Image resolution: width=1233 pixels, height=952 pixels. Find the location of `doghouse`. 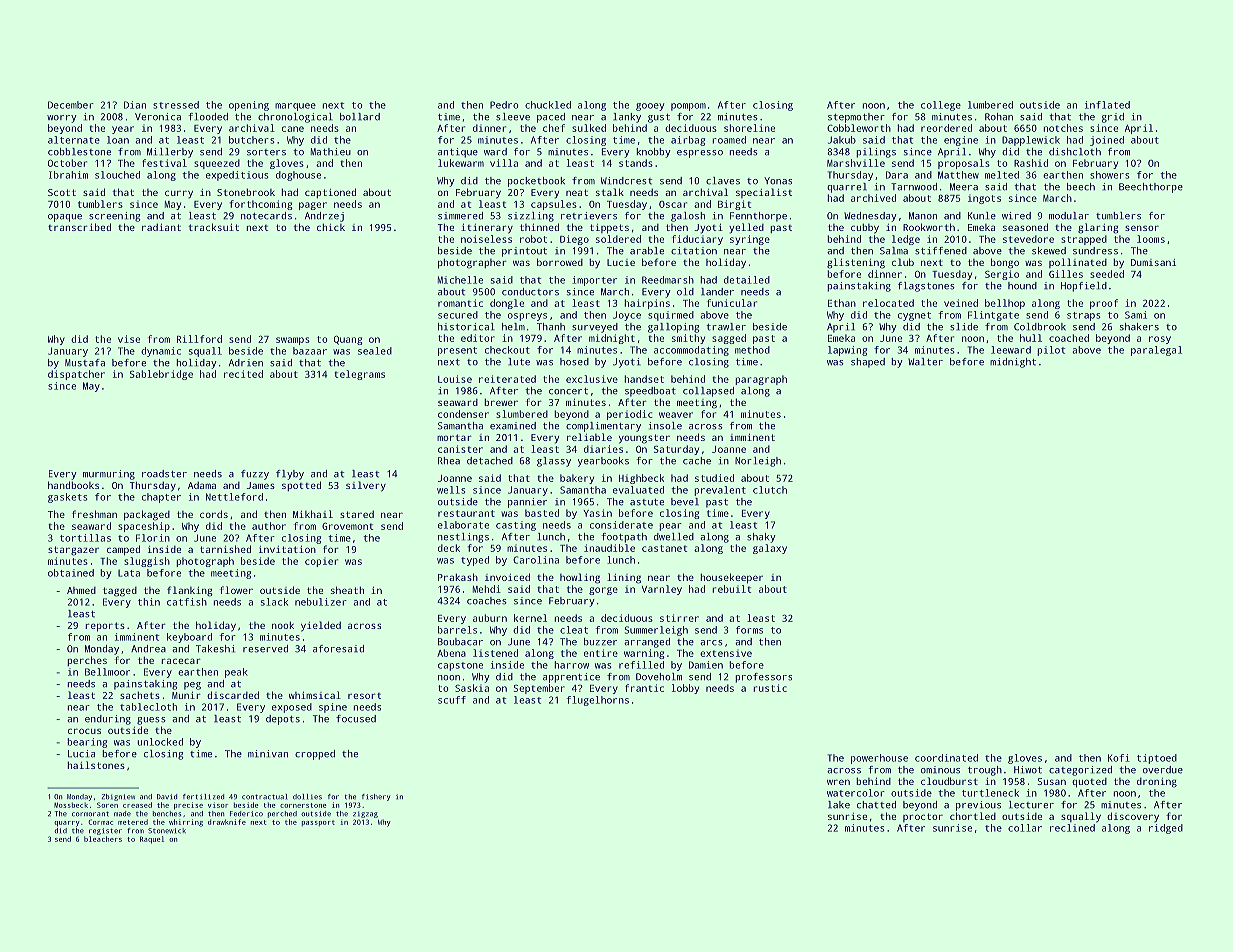

doghouse is located at coordinates (298, 176).
